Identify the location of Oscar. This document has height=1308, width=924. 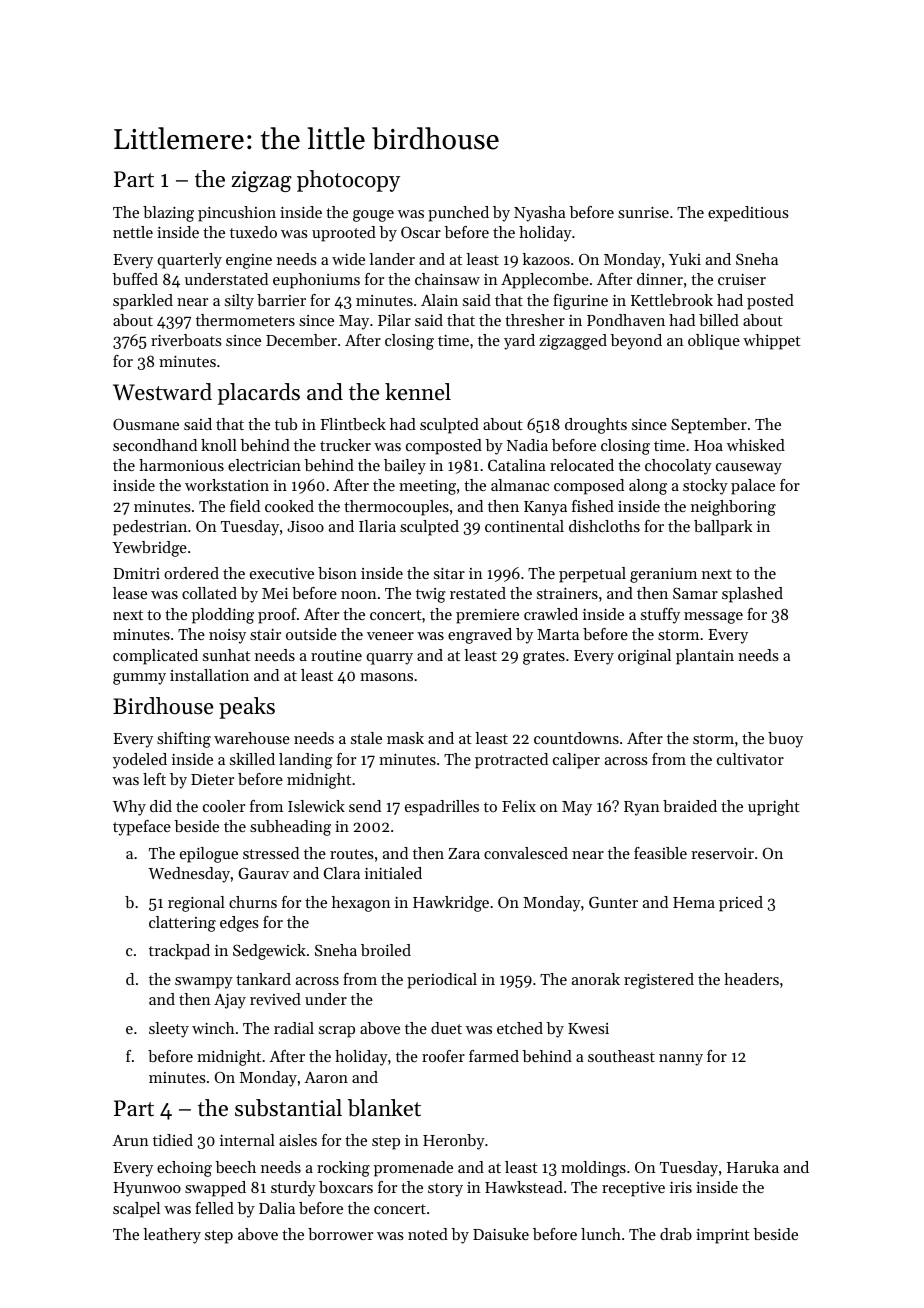
(421, 232).
